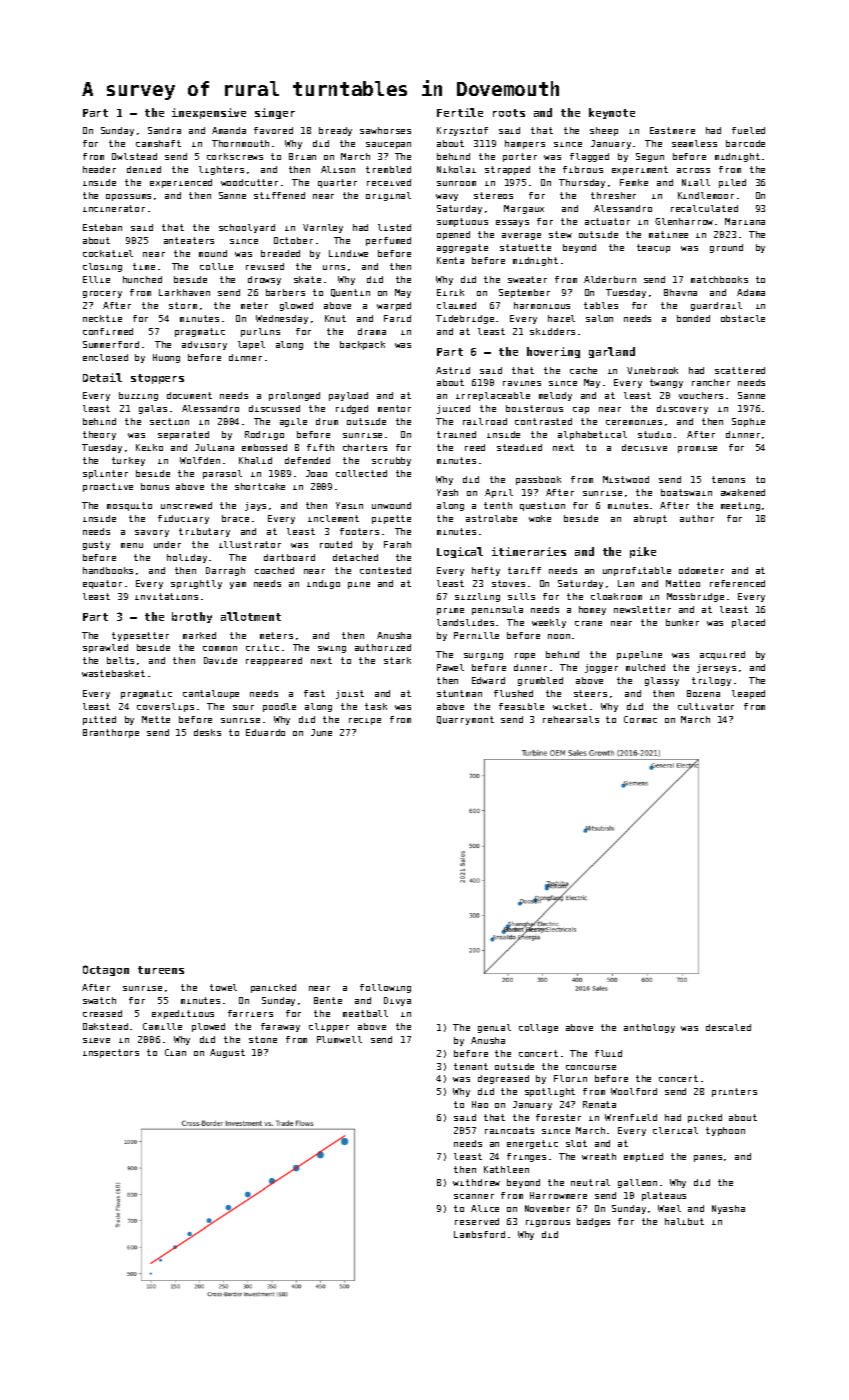 This page has height=1400, width=849. What do you see at coordinates (474, 1196) in the page?
I see `scanner` at bounding box center [474, 1196].
